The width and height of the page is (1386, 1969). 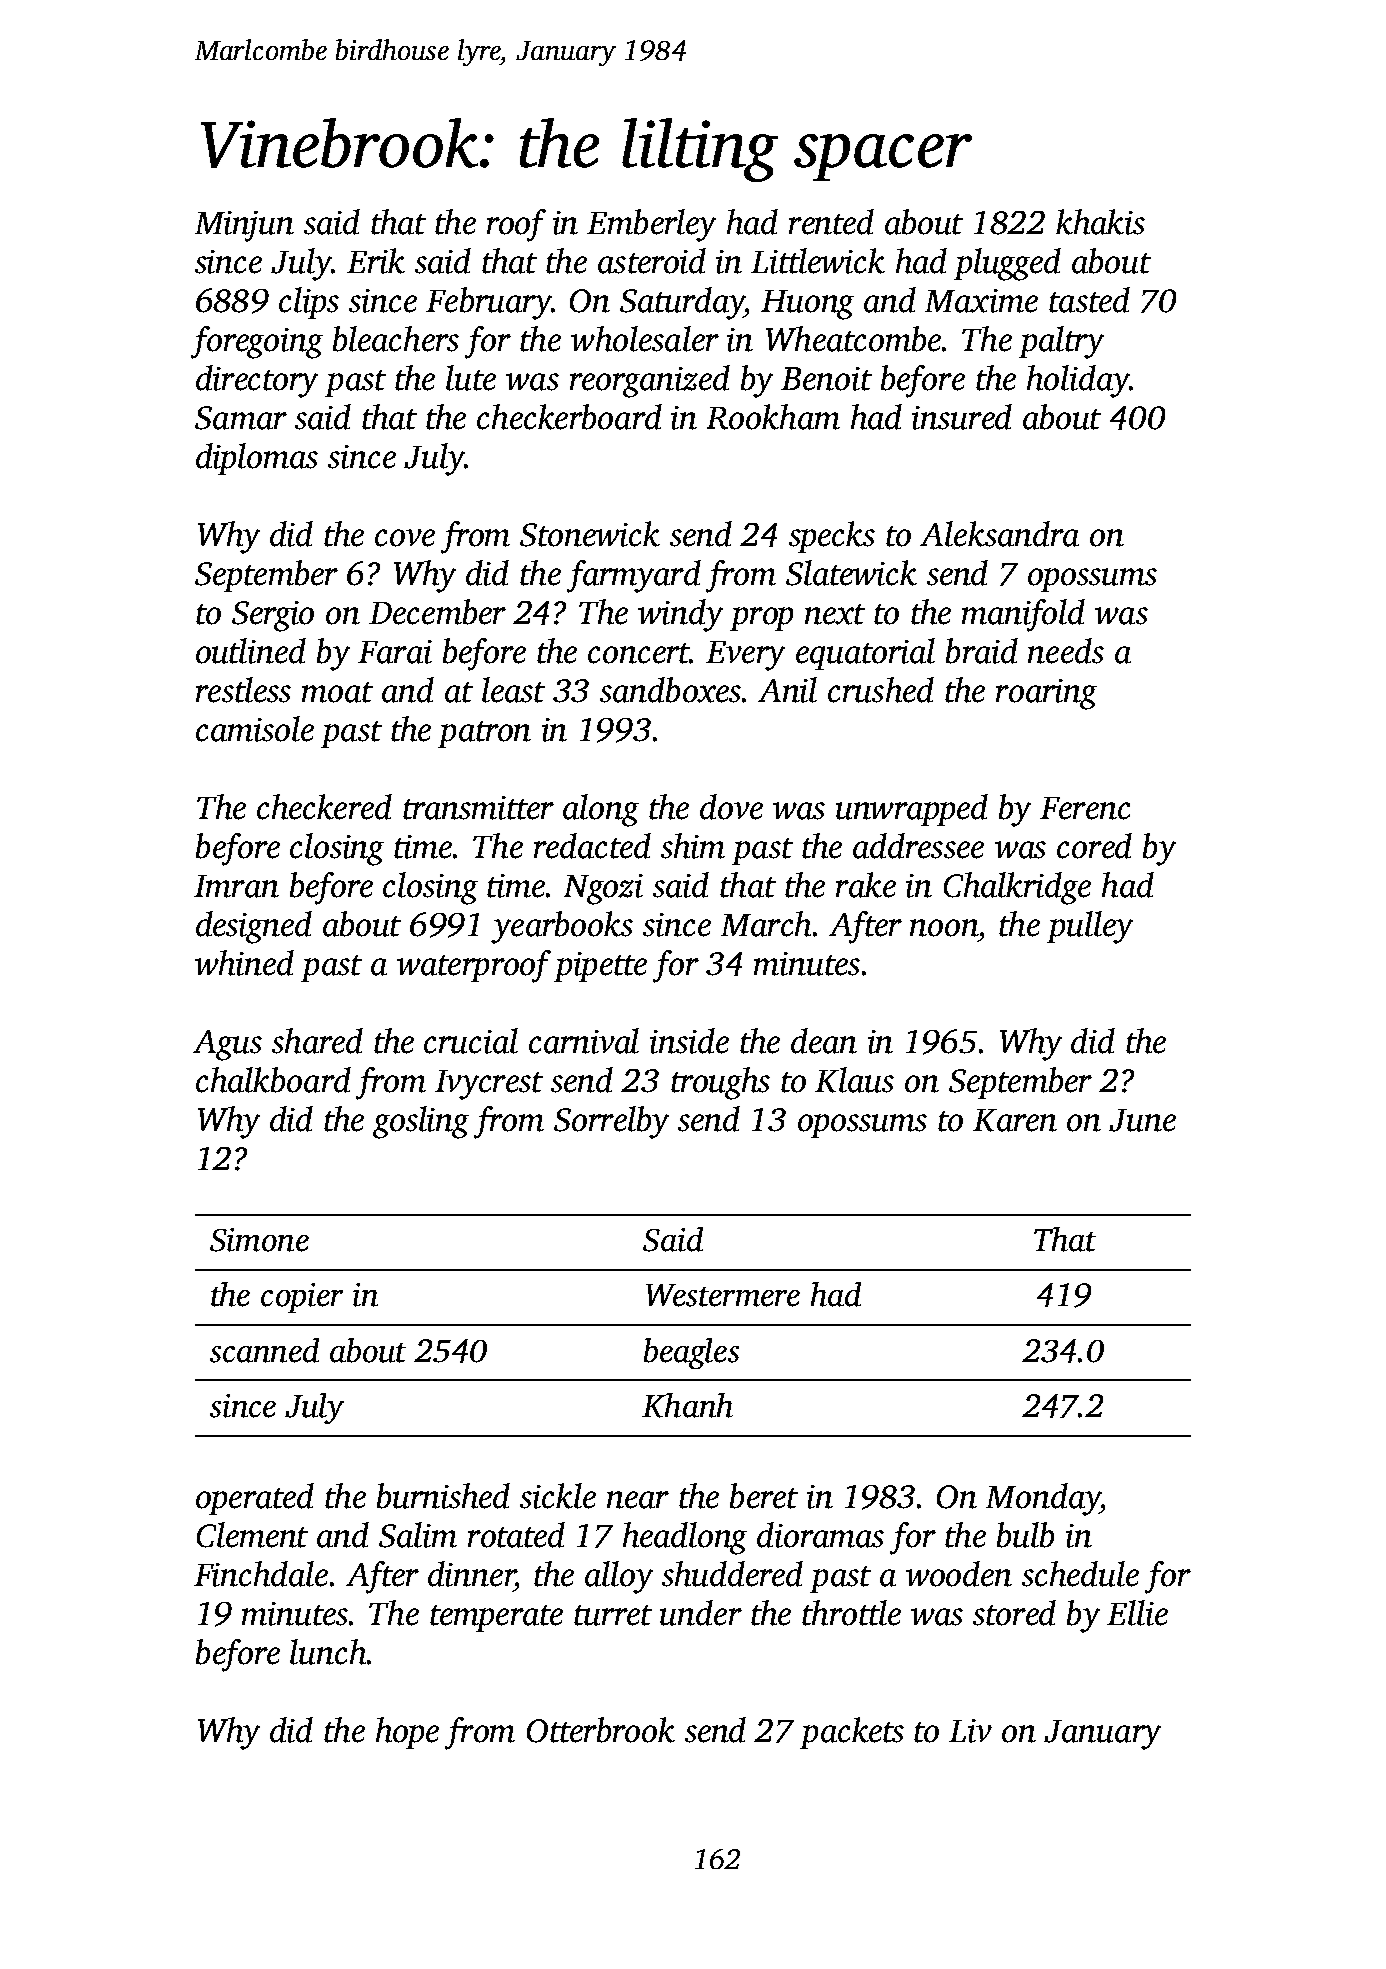 I want to click on checkered, so click(x=324, y=807).
